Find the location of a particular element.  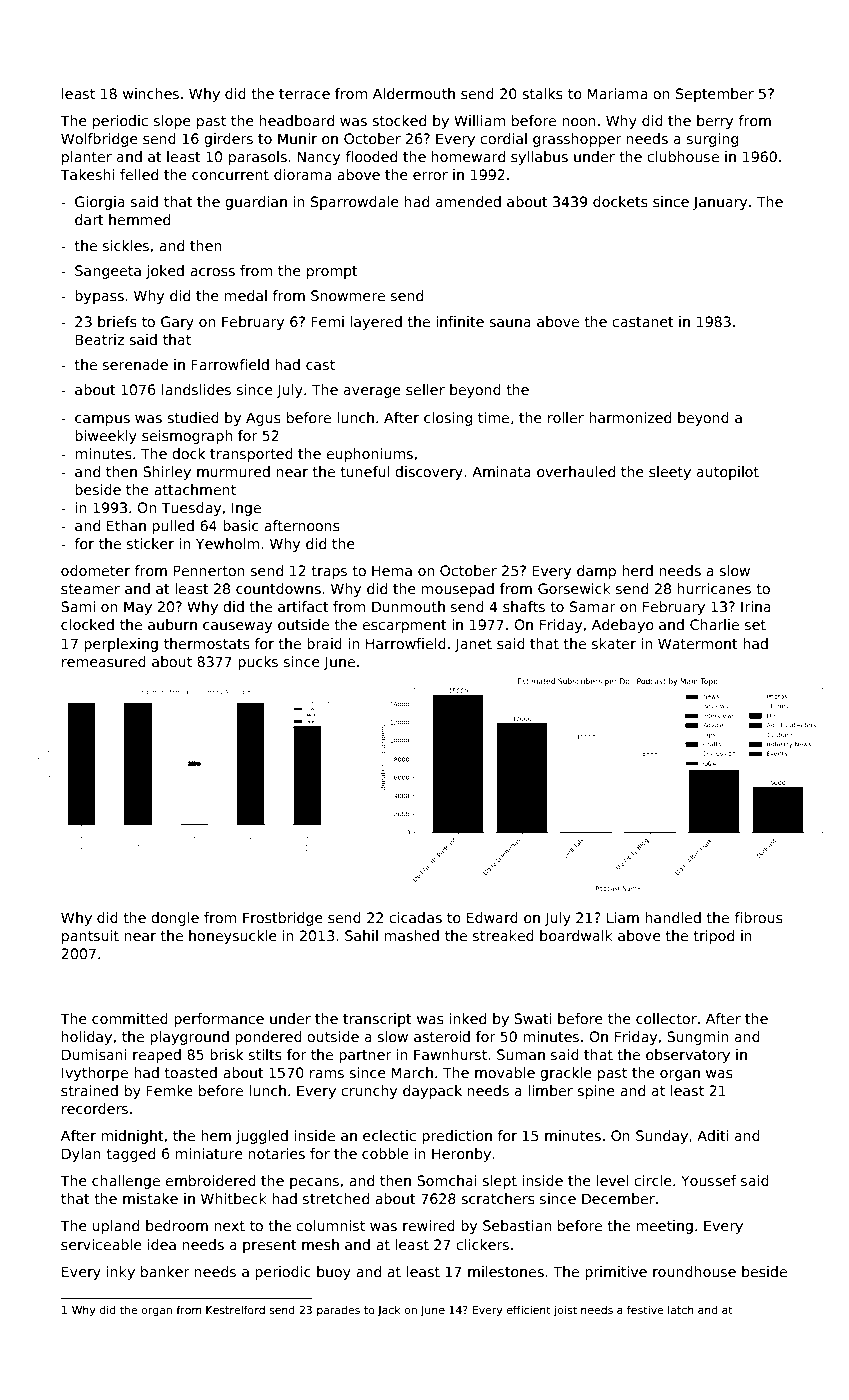

Mariama is located at coordinates (617, 93).
